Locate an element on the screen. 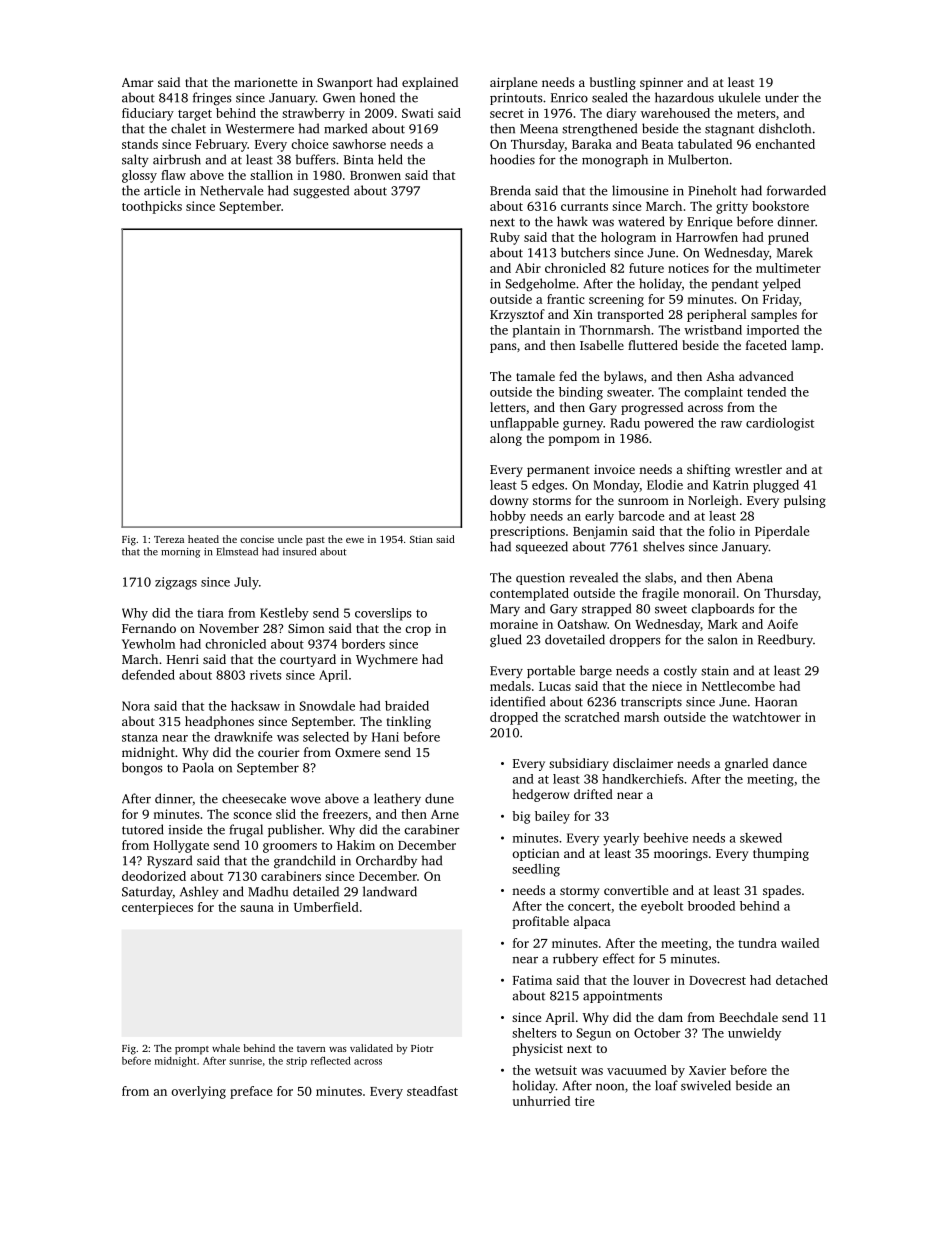  Harrowfen is located at coordinates (707, 237).
